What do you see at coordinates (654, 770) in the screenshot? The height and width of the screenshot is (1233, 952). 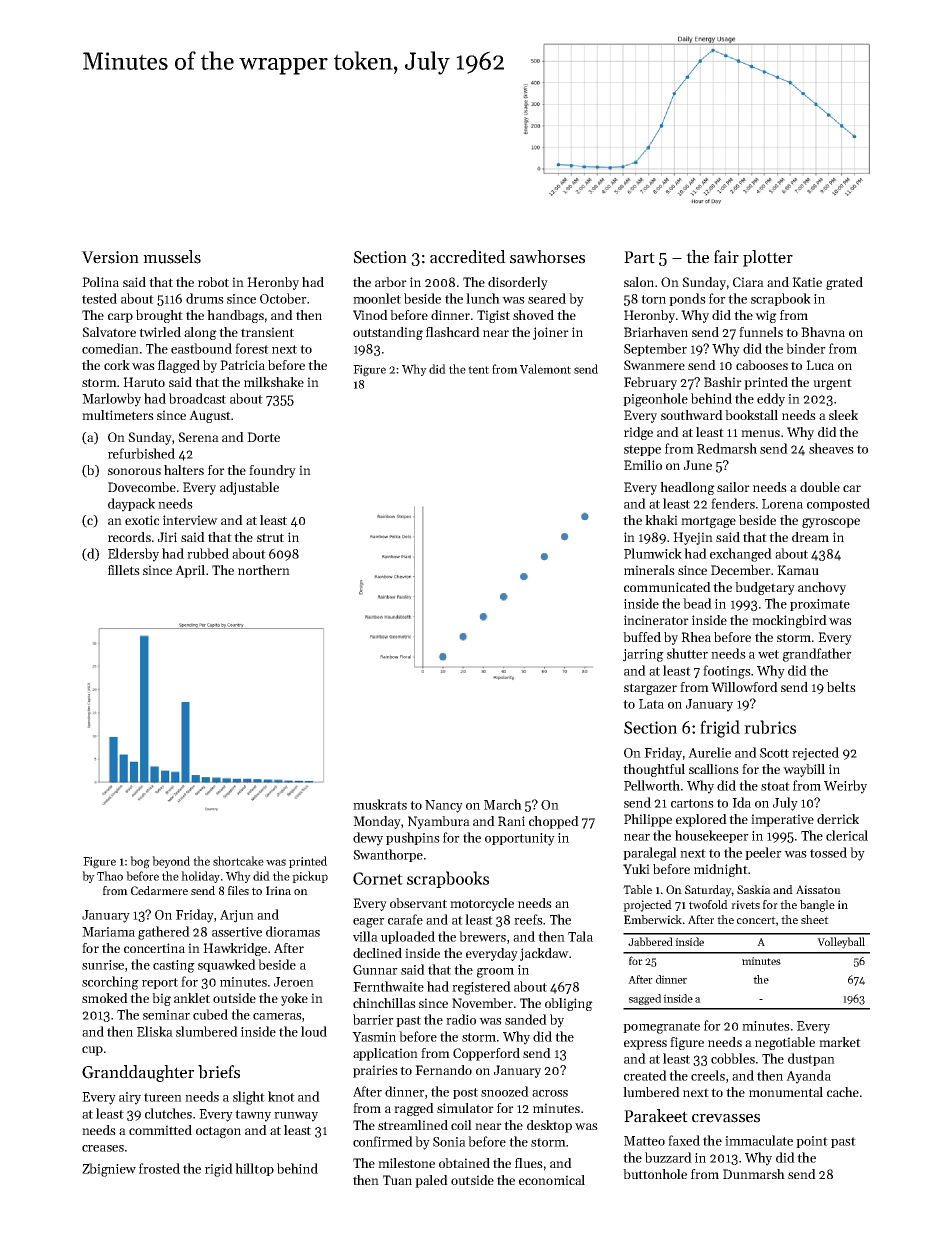 I see `thoughtful` at bounding box center [654, 770].
